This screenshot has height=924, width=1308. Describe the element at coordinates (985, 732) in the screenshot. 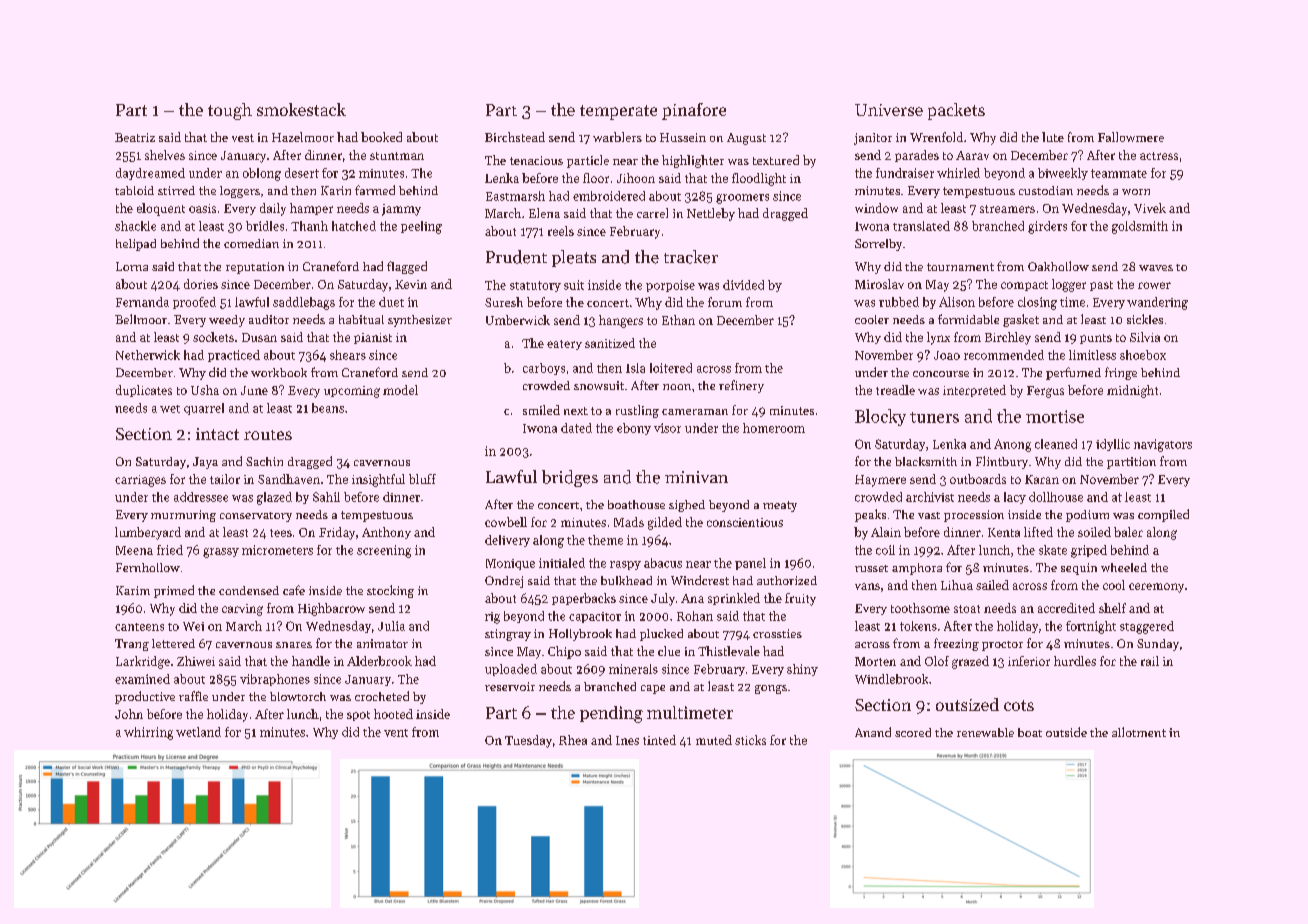

I see `renewable` at that location.
